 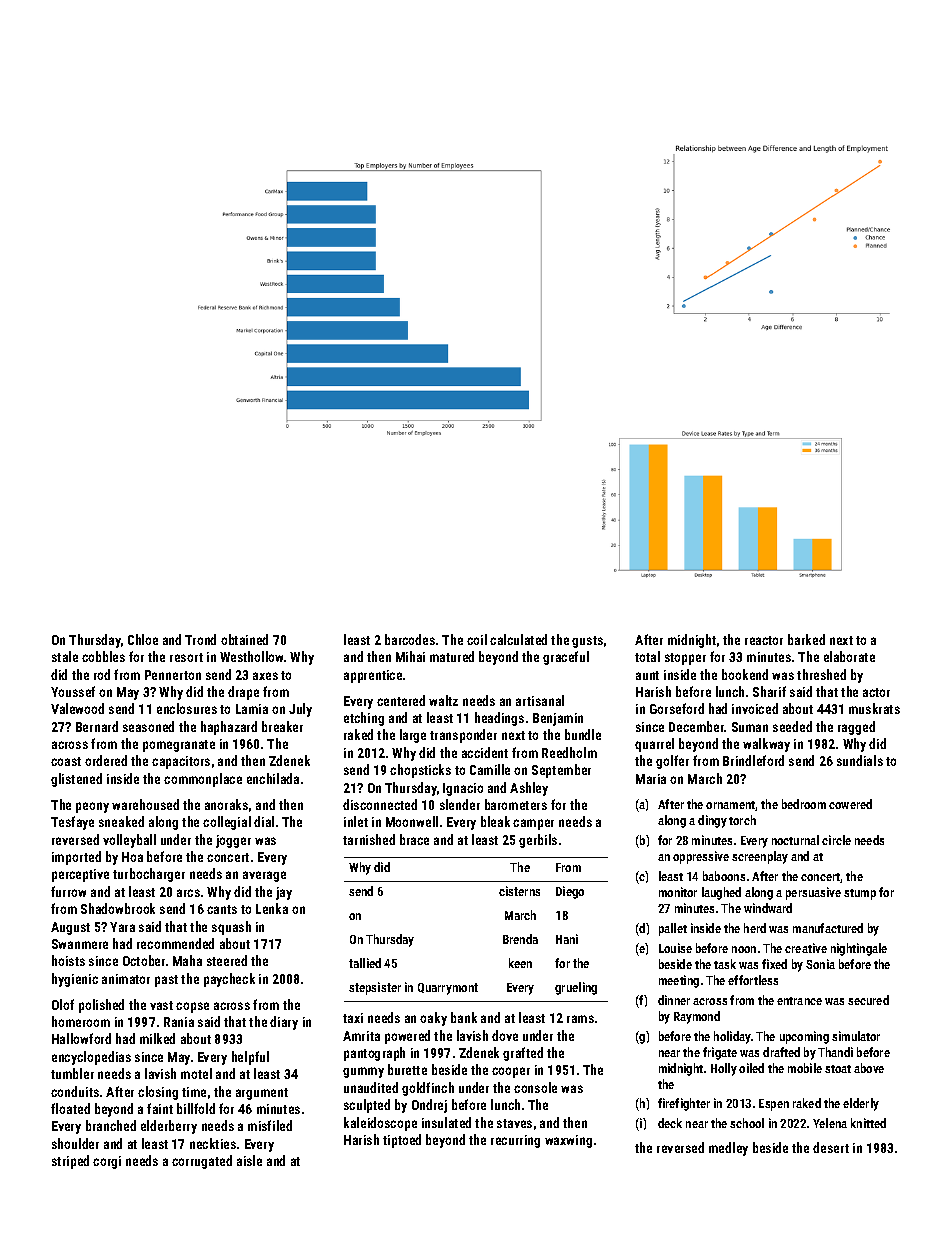 I want to click on collegial, so click(x=227, y=823).
